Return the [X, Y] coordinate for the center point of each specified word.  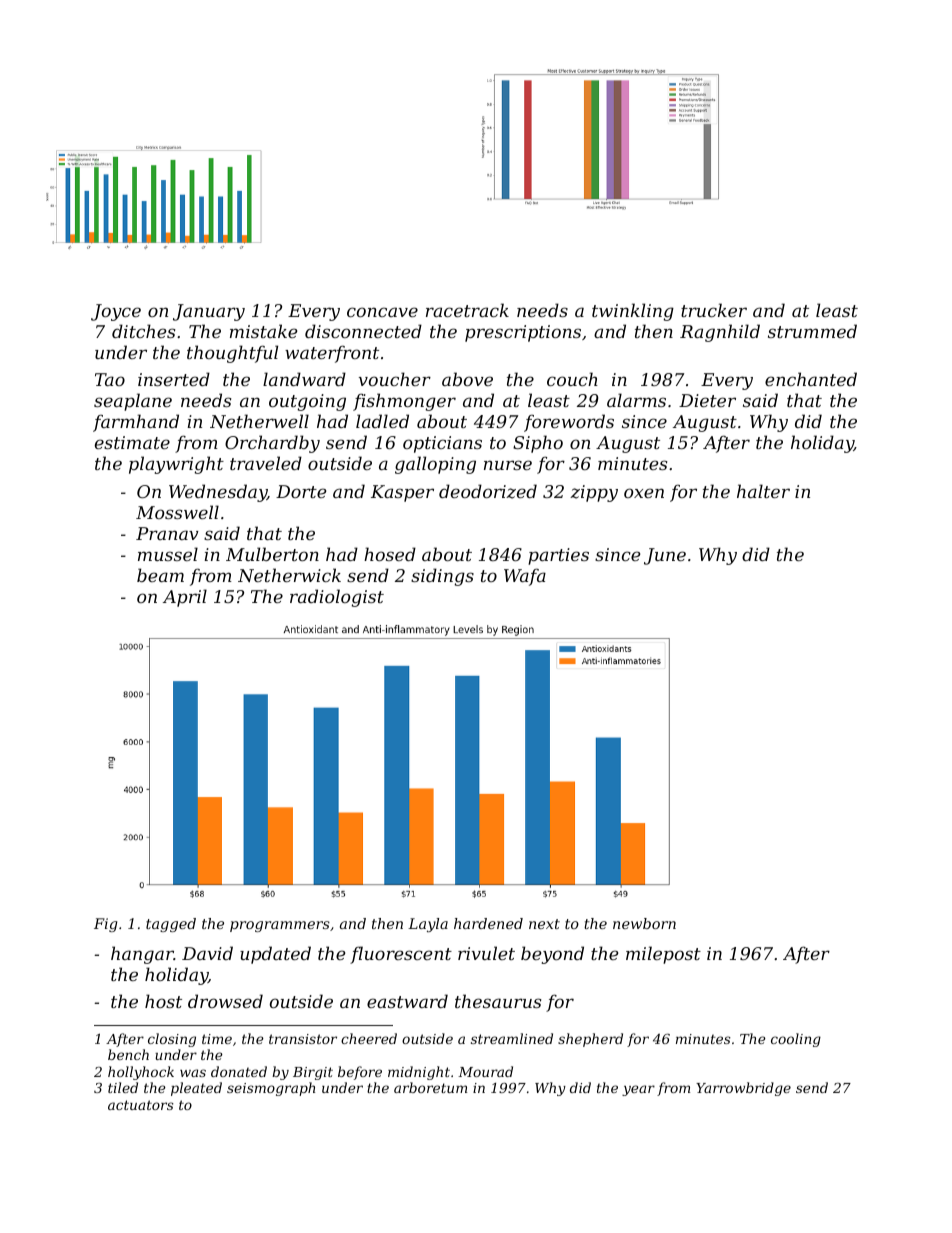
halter [763, 491]
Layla [428, 925]
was [193, 1073]
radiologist [337, 598]
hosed [390, 554]
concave [382, 312]
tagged [171, 925]
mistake [263, 331]
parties [558, 556]
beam [160, 575]
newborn [644, 923]
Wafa [525, 577]
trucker [714, 310]
